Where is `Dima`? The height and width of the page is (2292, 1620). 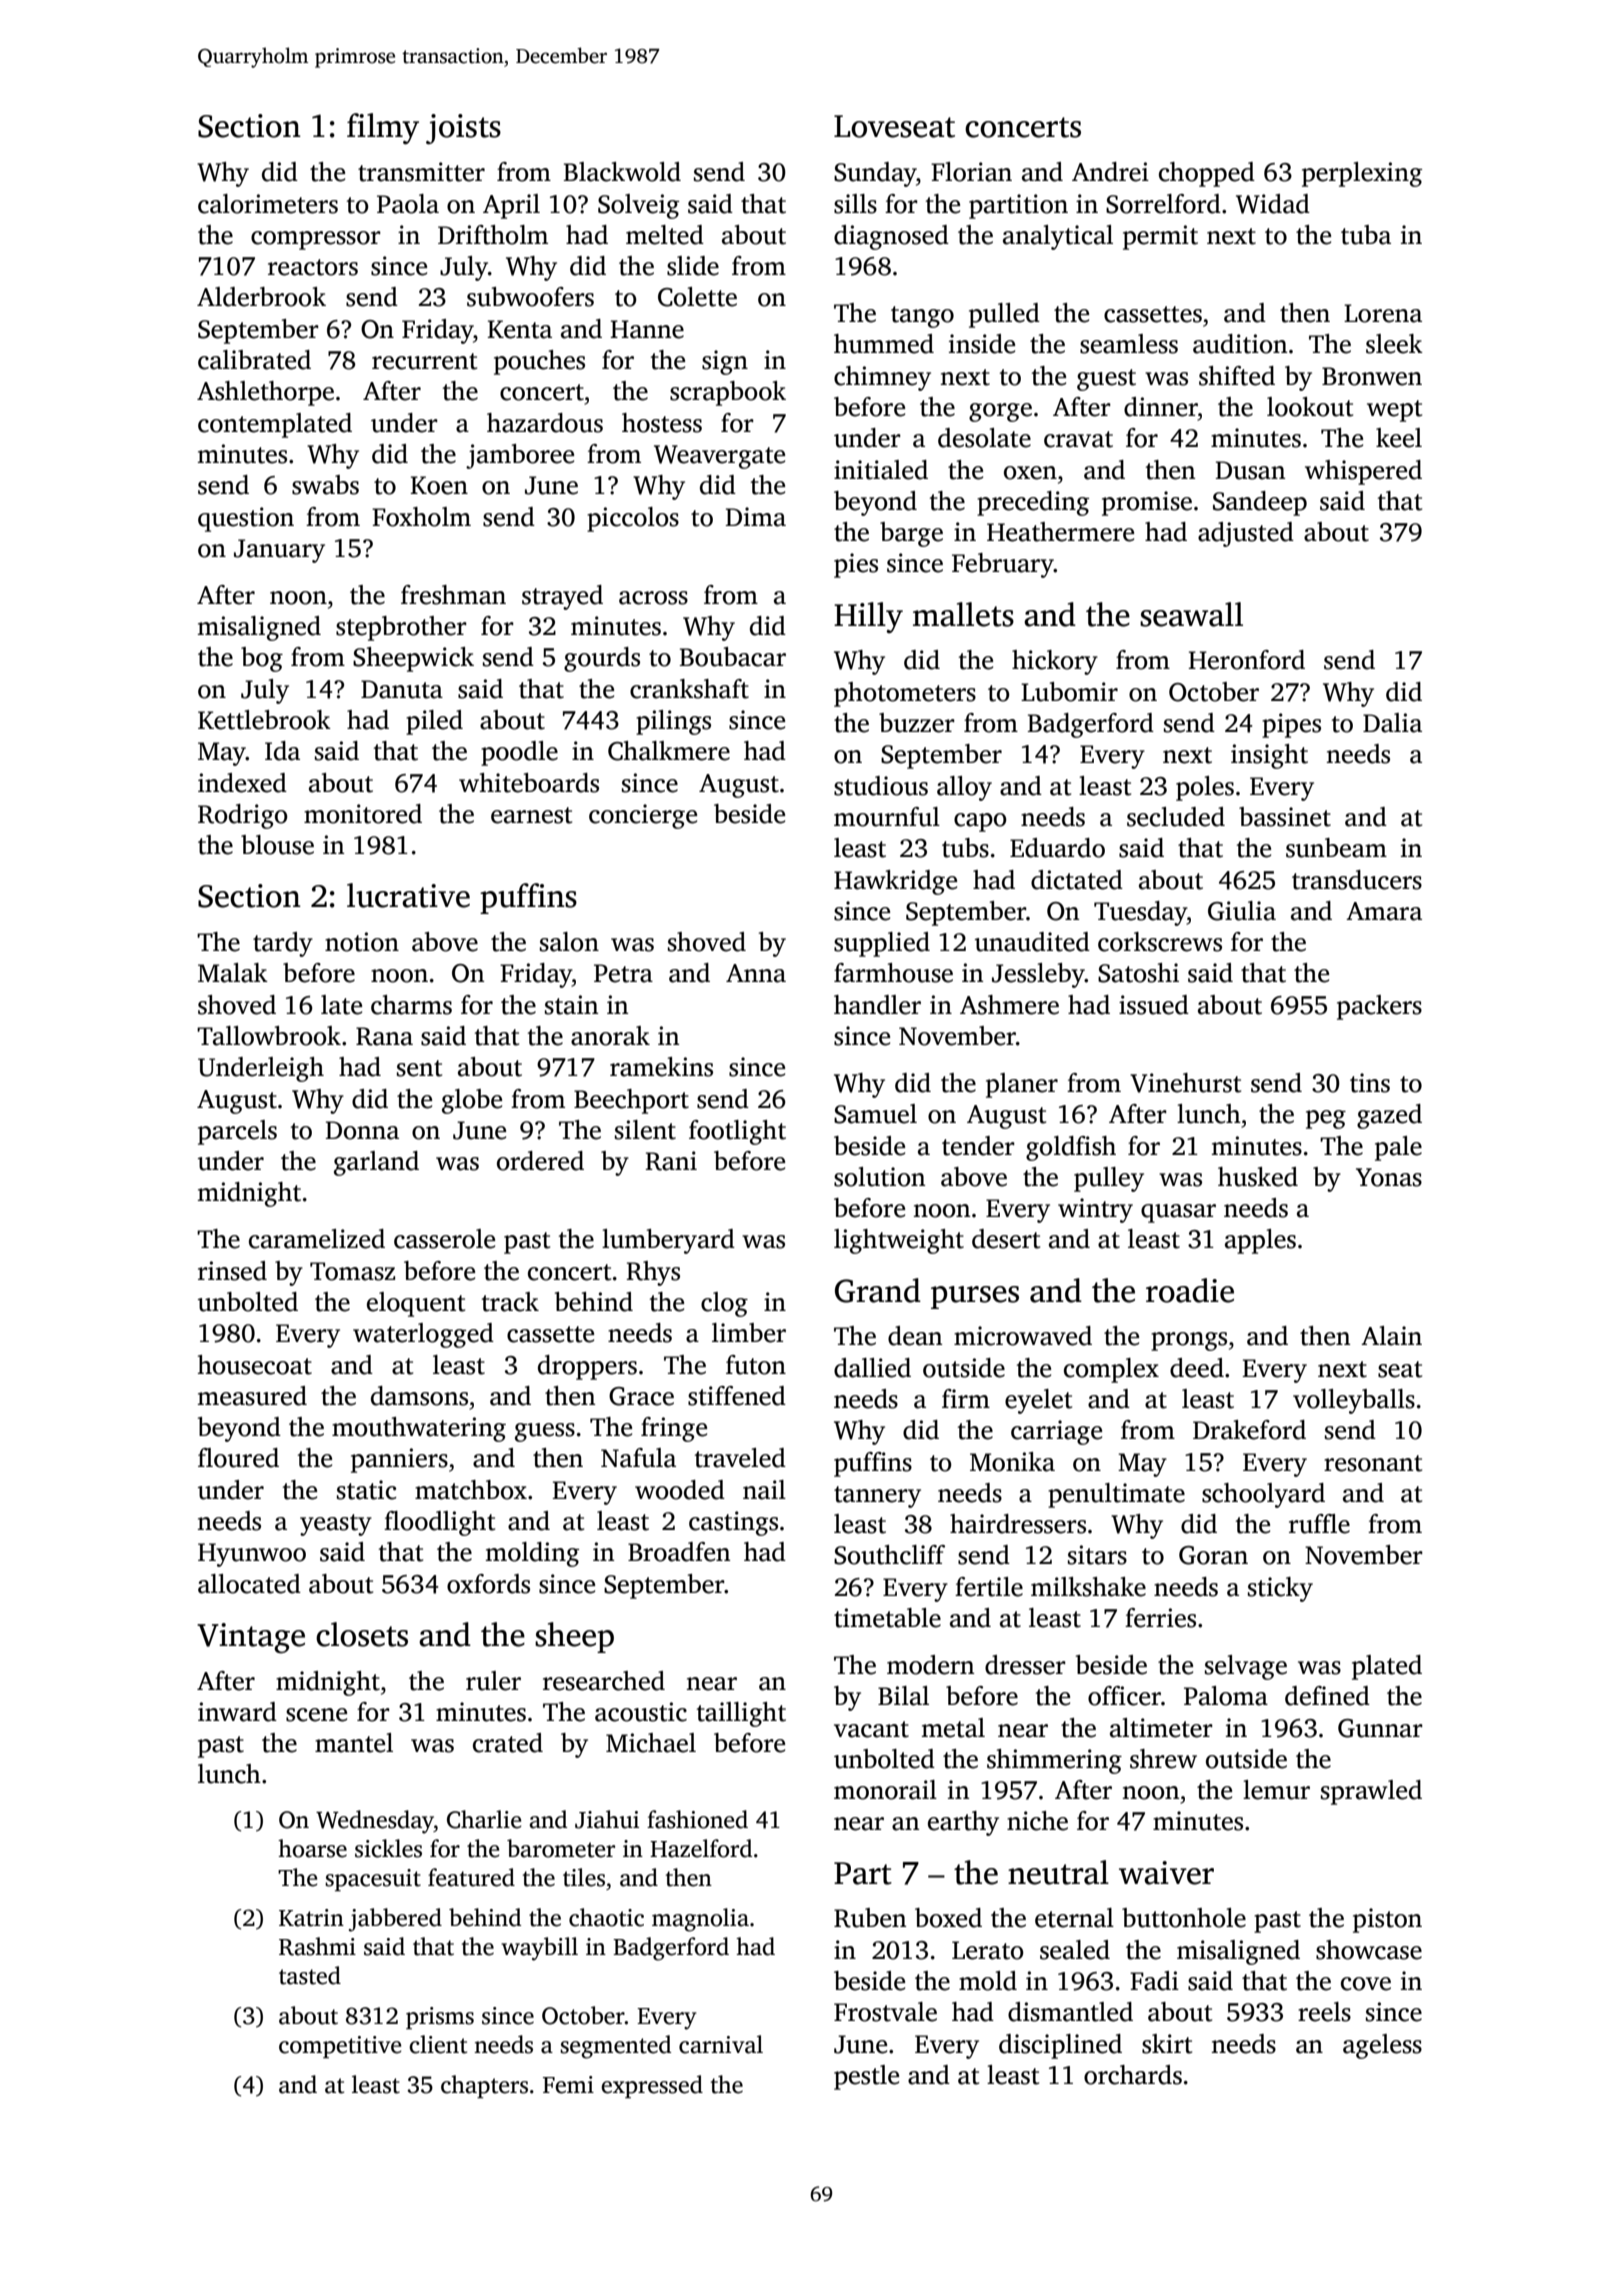
Dima is located at coordinates (755, 517).
